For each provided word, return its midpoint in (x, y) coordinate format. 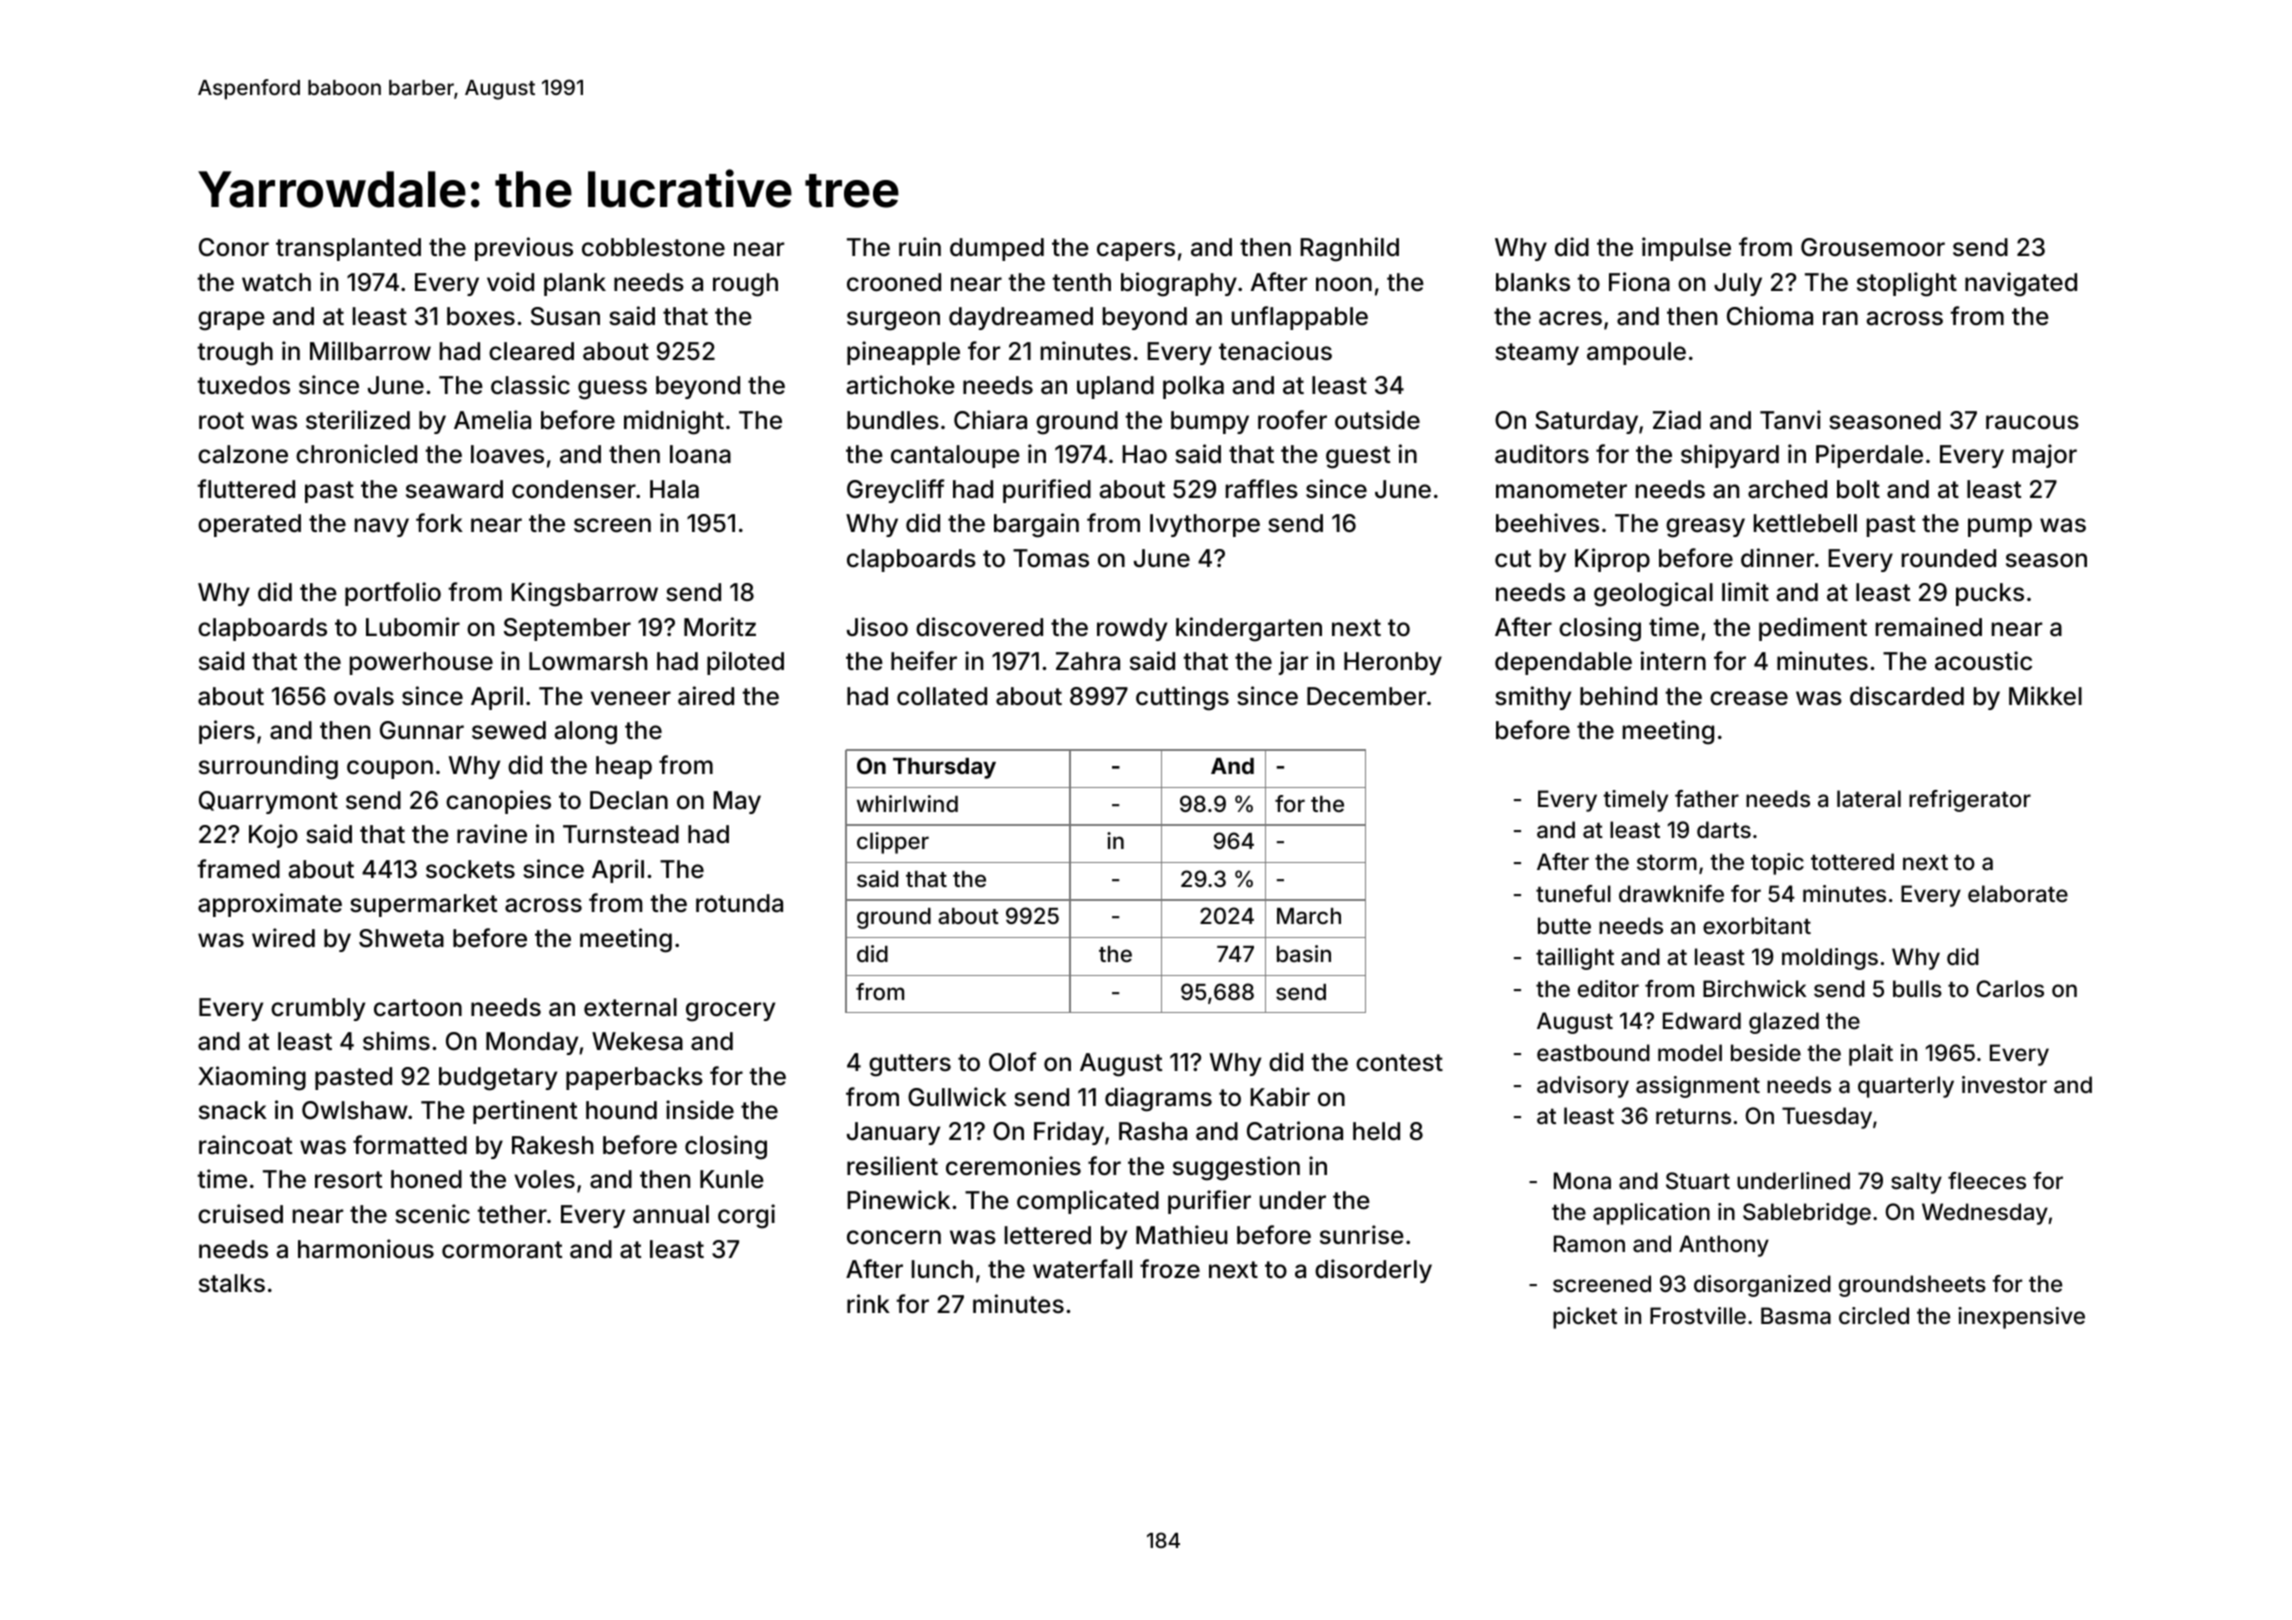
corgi (746, 1216)
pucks (1990, 594)
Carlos (2010, 989)
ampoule (1636, 353)
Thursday (944, 768)
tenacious (1275, 351)
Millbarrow (370, 351)
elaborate (2018, 894)
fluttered (246, 489)
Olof (1012, 1061)
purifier (1209, 1202)
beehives (1547, 523)
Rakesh (552, 1145)
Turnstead (621, 834)
